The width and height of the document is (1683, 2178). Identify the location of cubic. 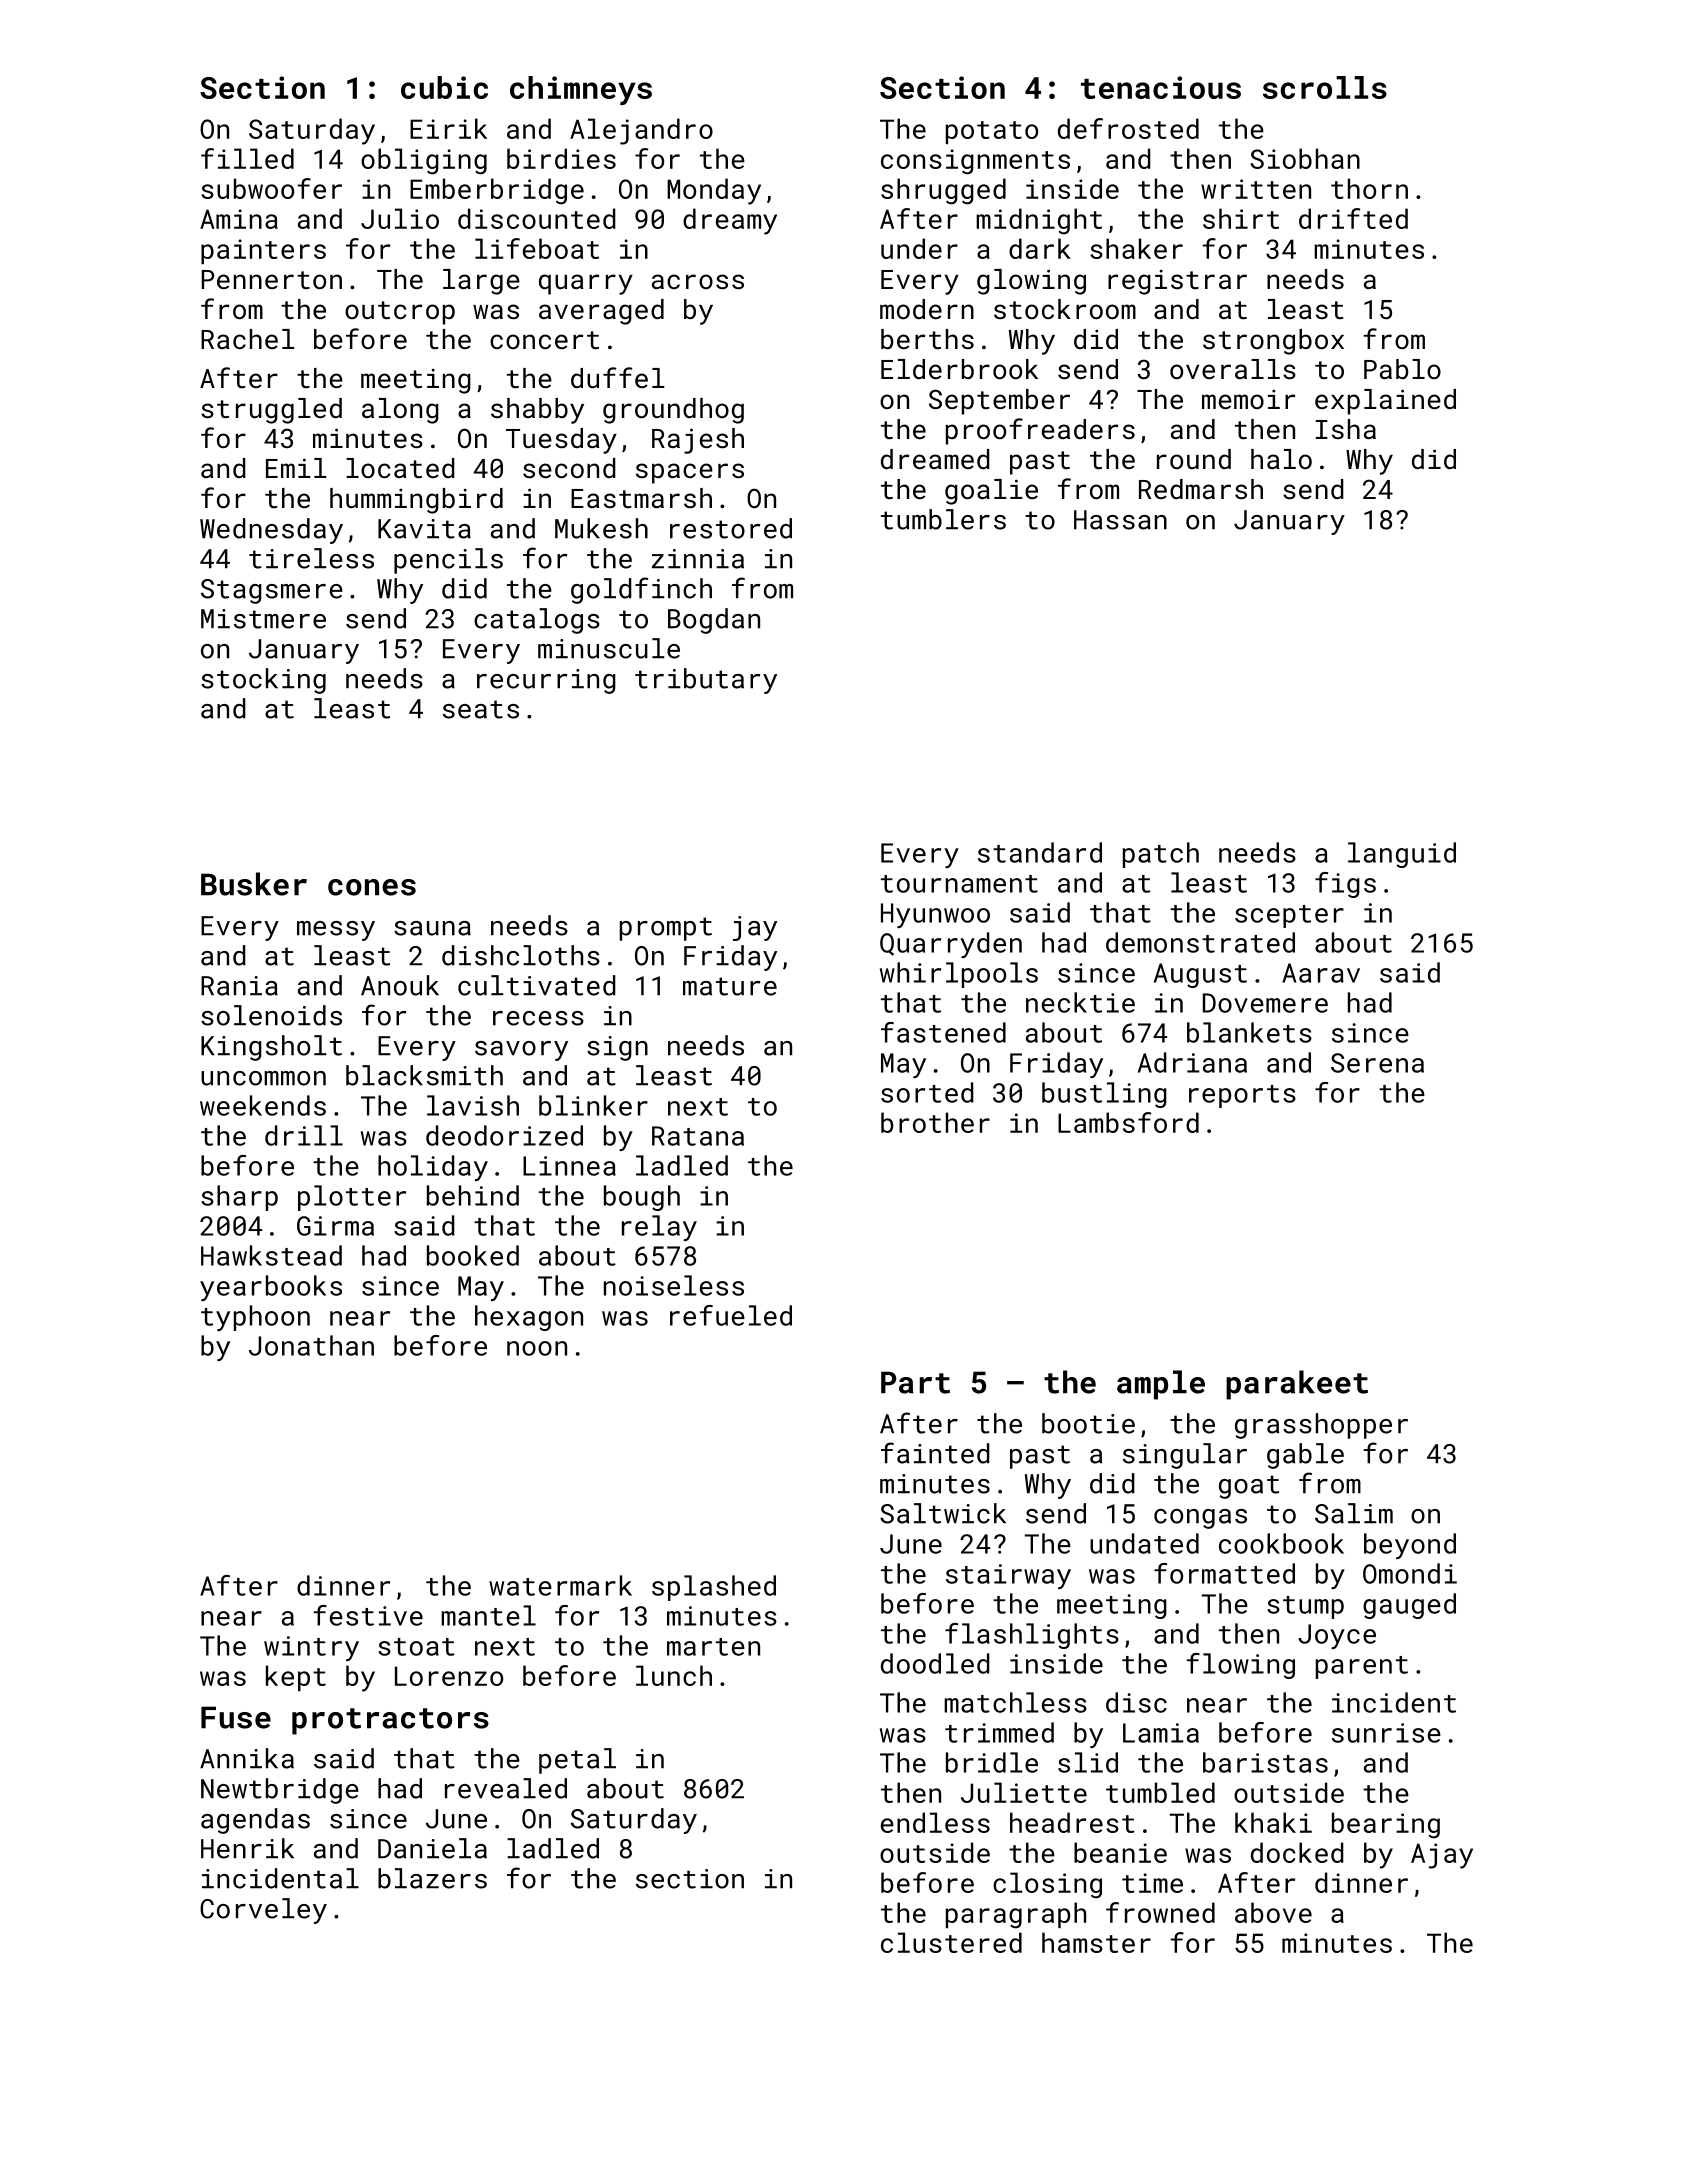
(444, 87).
